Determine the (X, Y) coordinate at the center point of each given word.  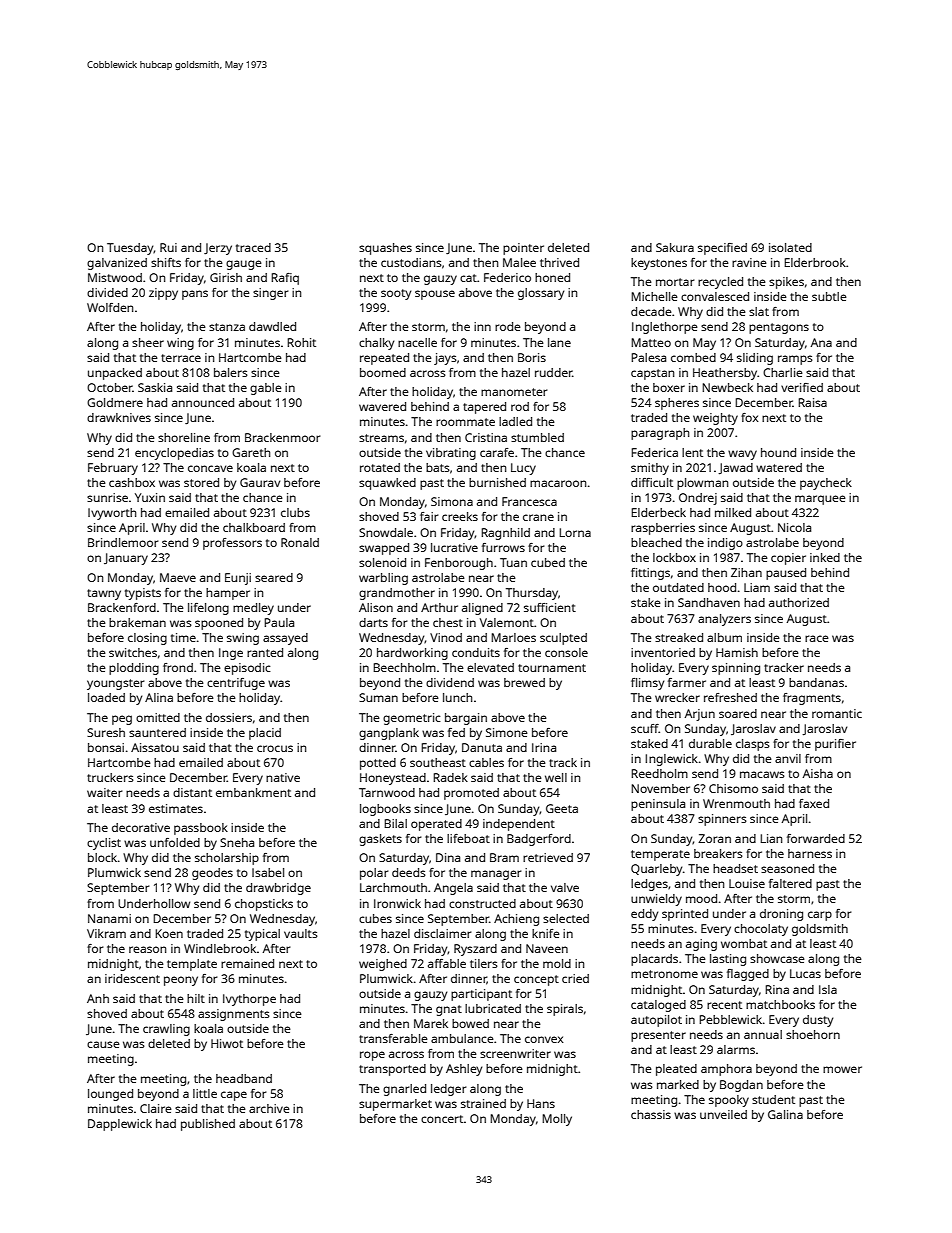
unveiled (723, 1114)
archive (269, 1108)
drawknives (119, 417)
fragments (812, 699)
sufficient (550, 607)
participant (481, 995)
